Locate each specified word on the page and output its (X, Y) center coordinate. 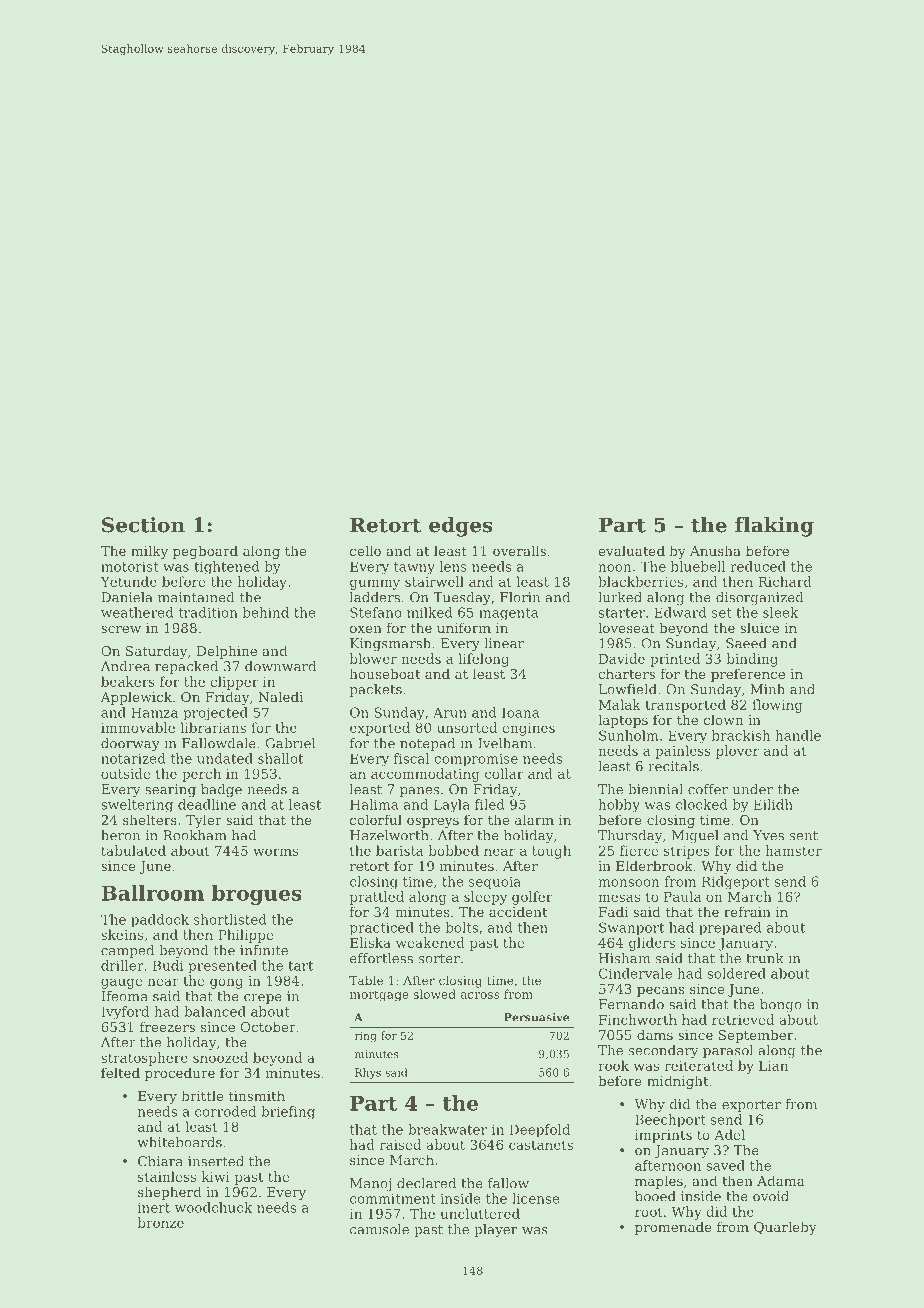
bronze (160, 1222)
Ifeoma (124, 996)
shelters (150, 819)
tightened (227, 568)
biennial (655, 789)
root (649, 1212)
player (495, 1230)
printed (675, 660)
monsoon (628, 883)
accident (518, 911)
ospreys (433, 823)
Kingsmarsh (390, 644)
